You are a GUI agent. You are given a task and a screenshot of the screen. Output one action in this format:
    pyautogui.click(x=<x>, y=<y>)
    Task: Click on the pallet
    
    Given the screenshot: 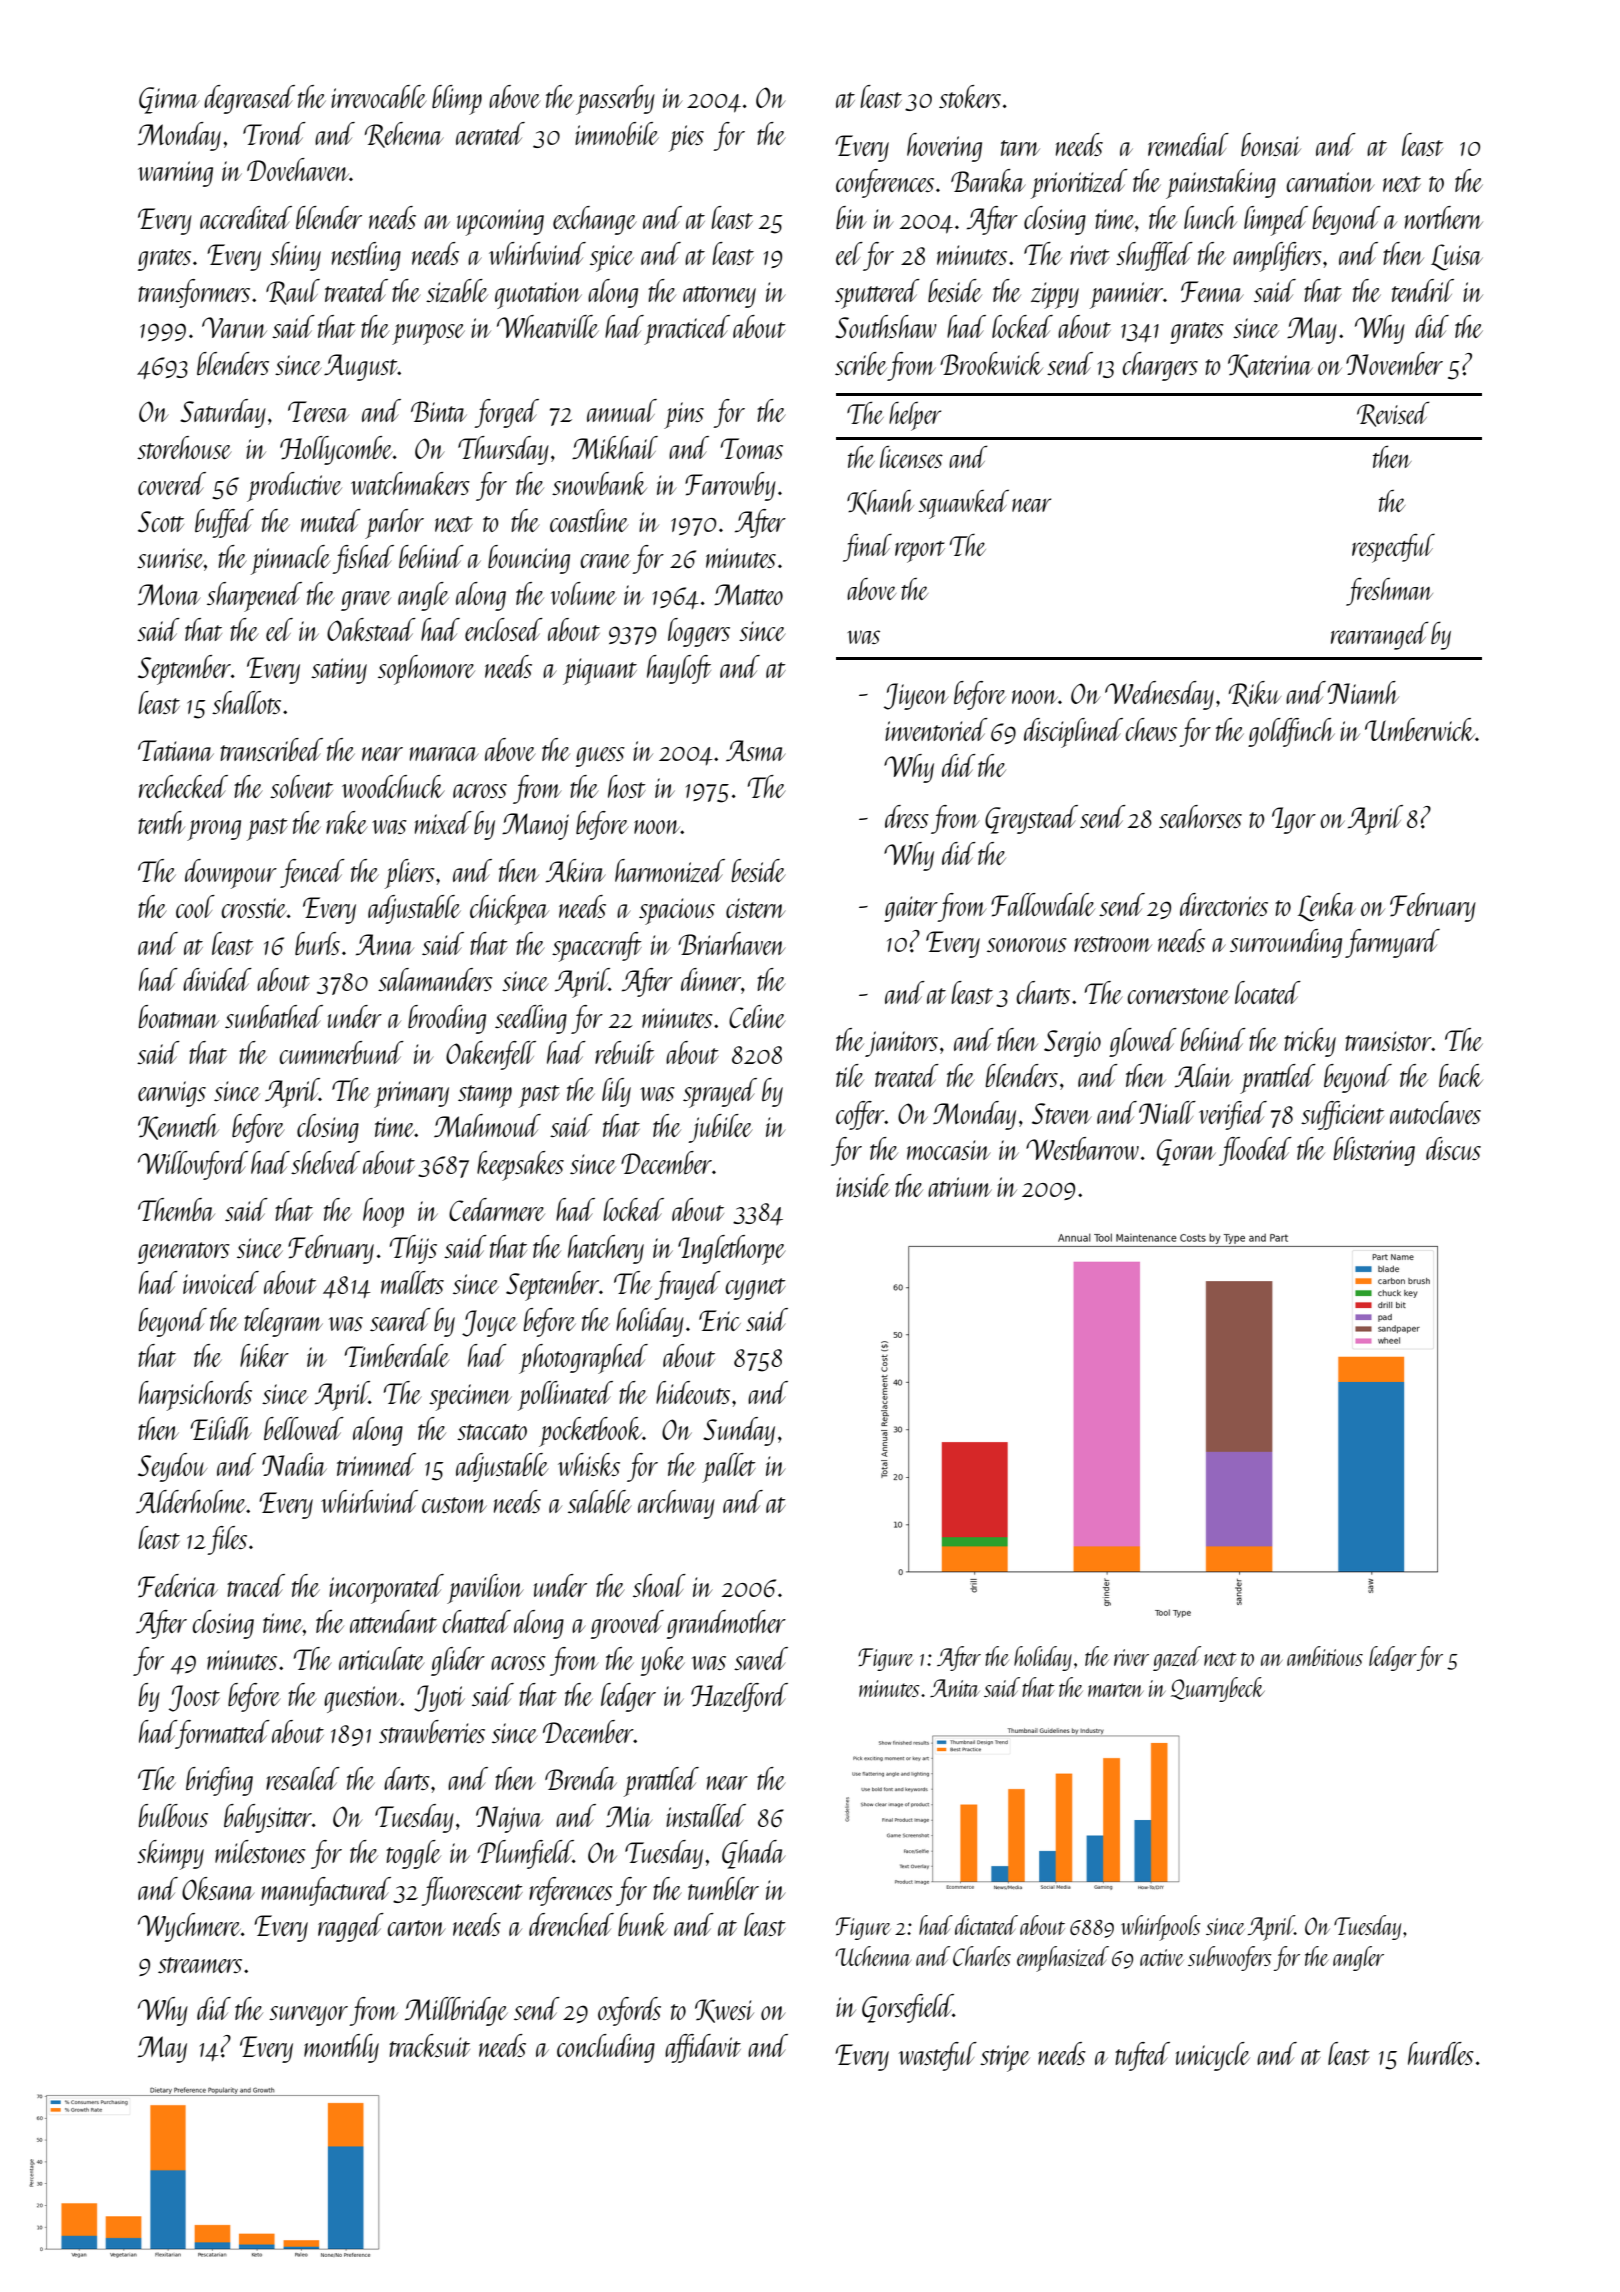 What is the action you would take?
    pyautogui.click(x=729, y=1468)
